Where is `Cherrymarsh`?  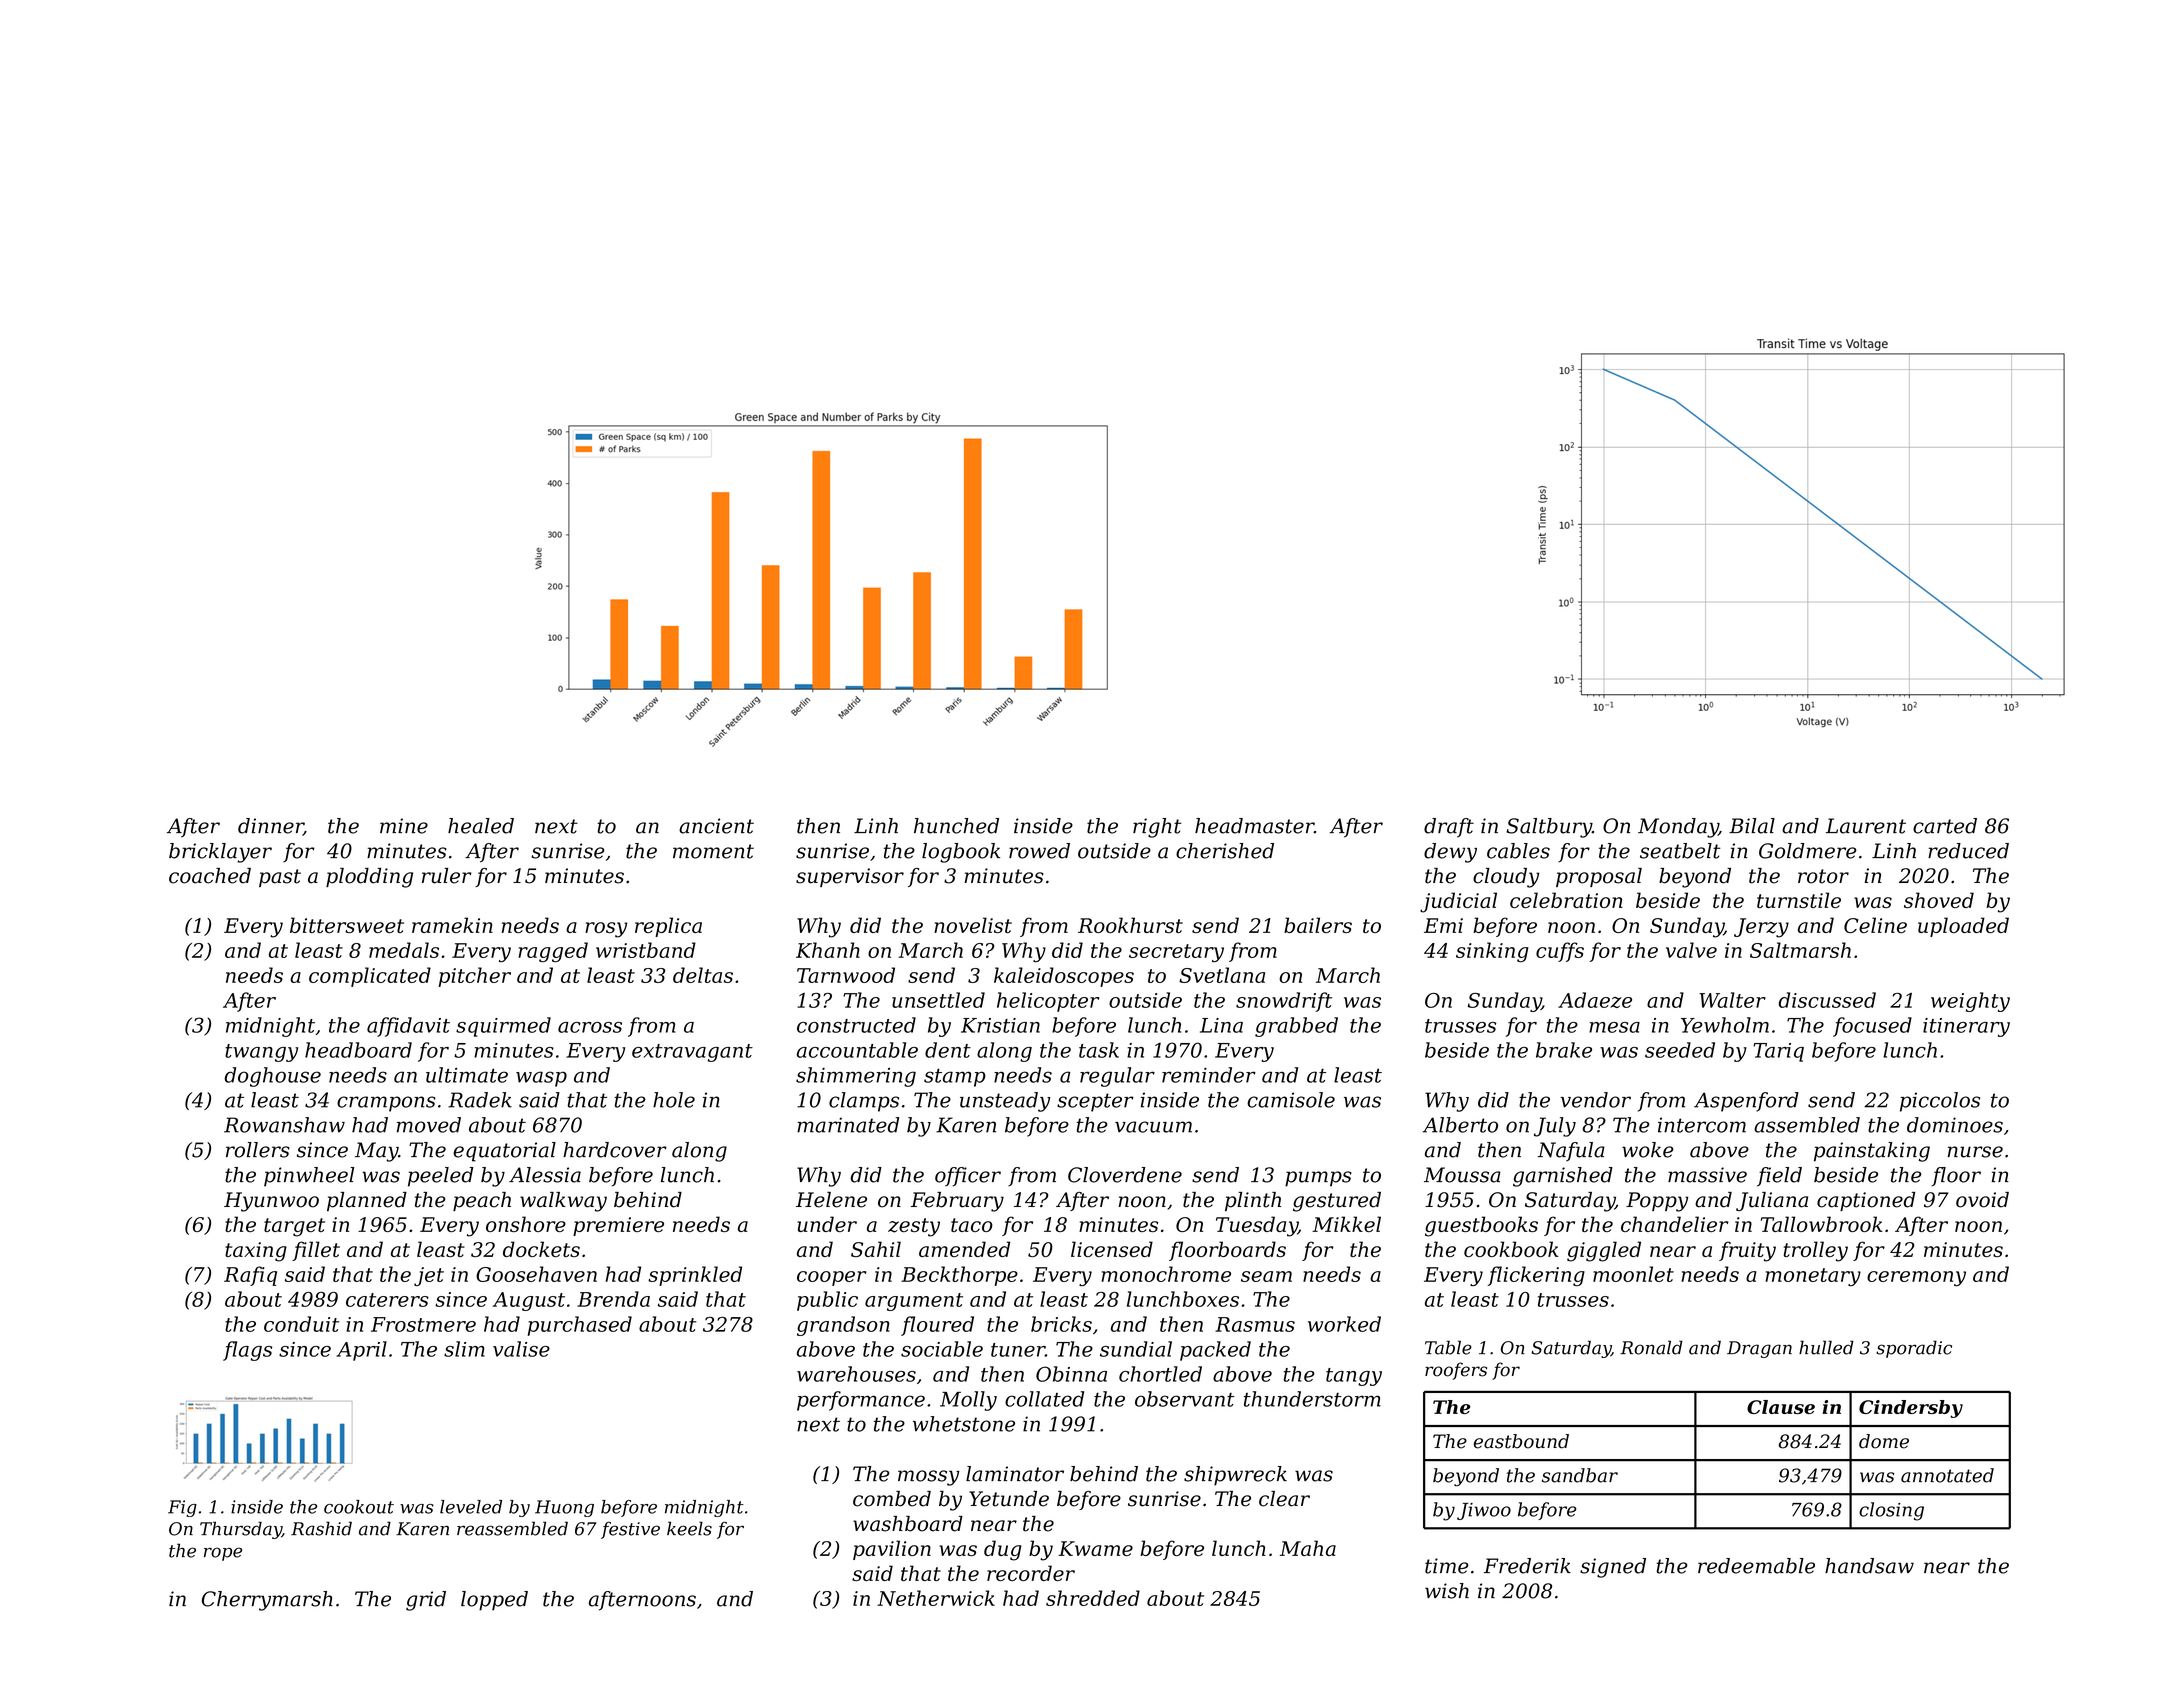
Cherrymarsh is located at coordinates (267, 1601).
